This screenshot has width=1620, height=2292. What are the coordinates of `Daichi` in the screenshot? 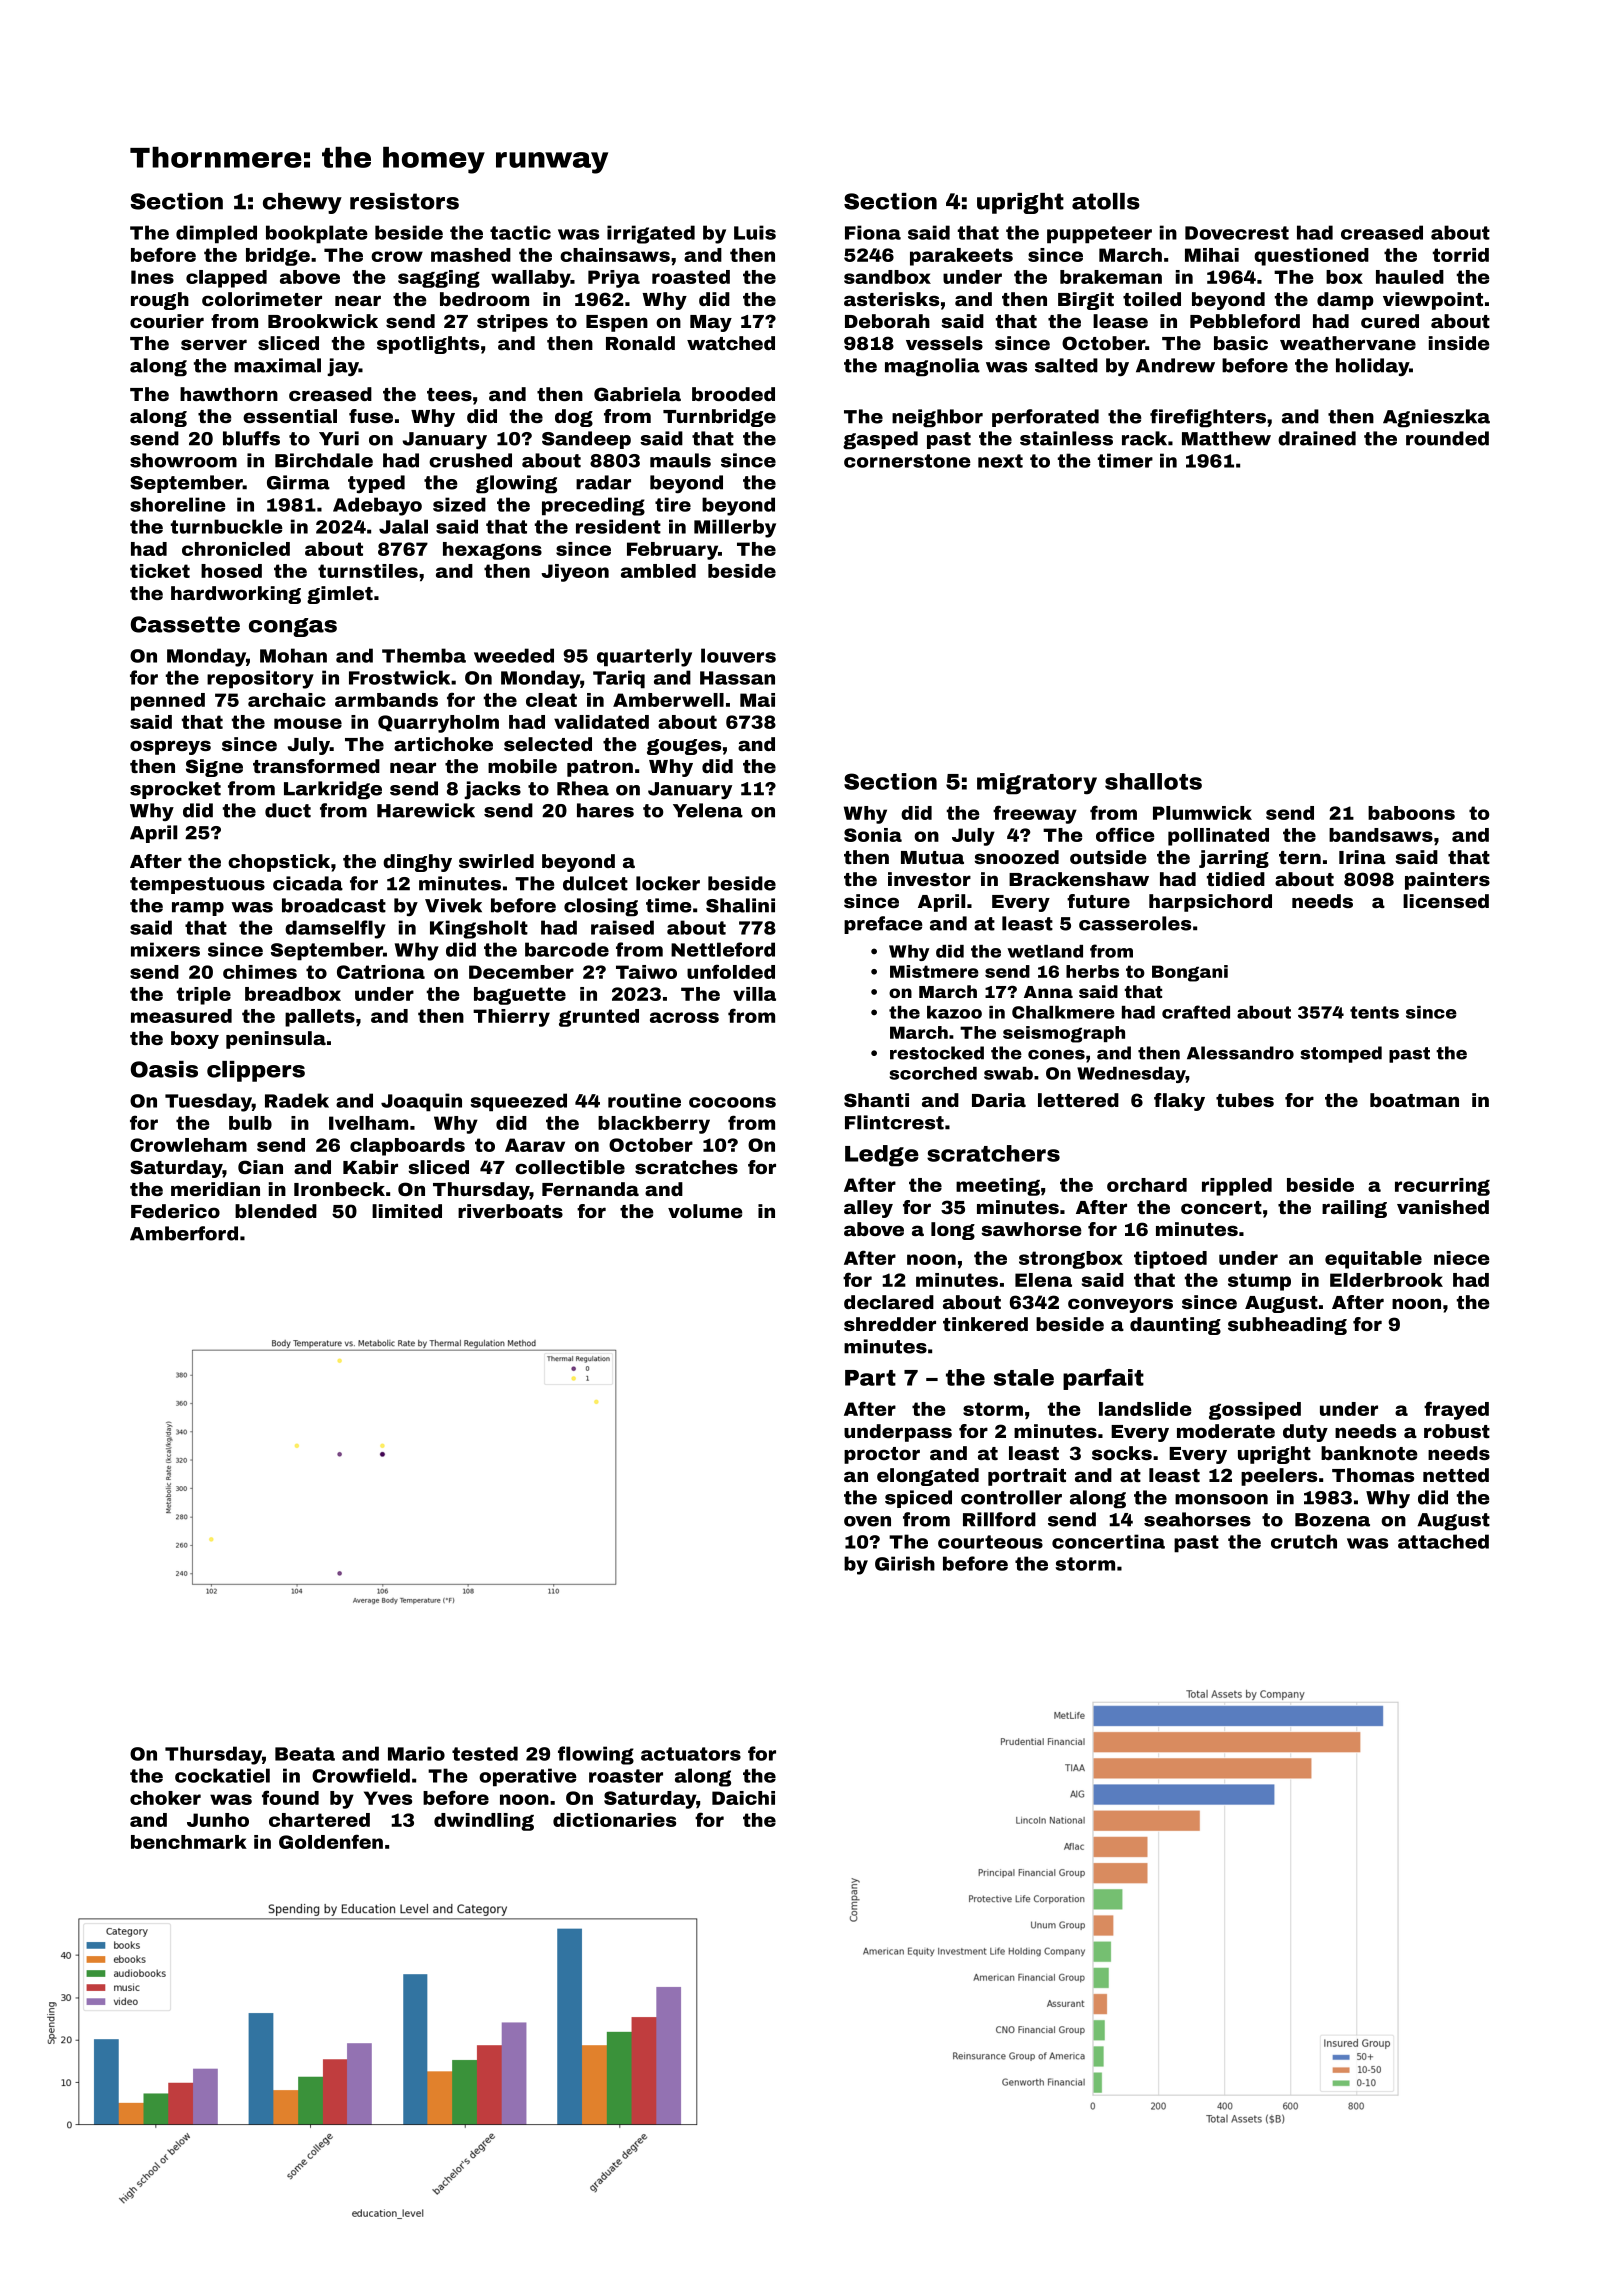 It's located at (743, 1798).
